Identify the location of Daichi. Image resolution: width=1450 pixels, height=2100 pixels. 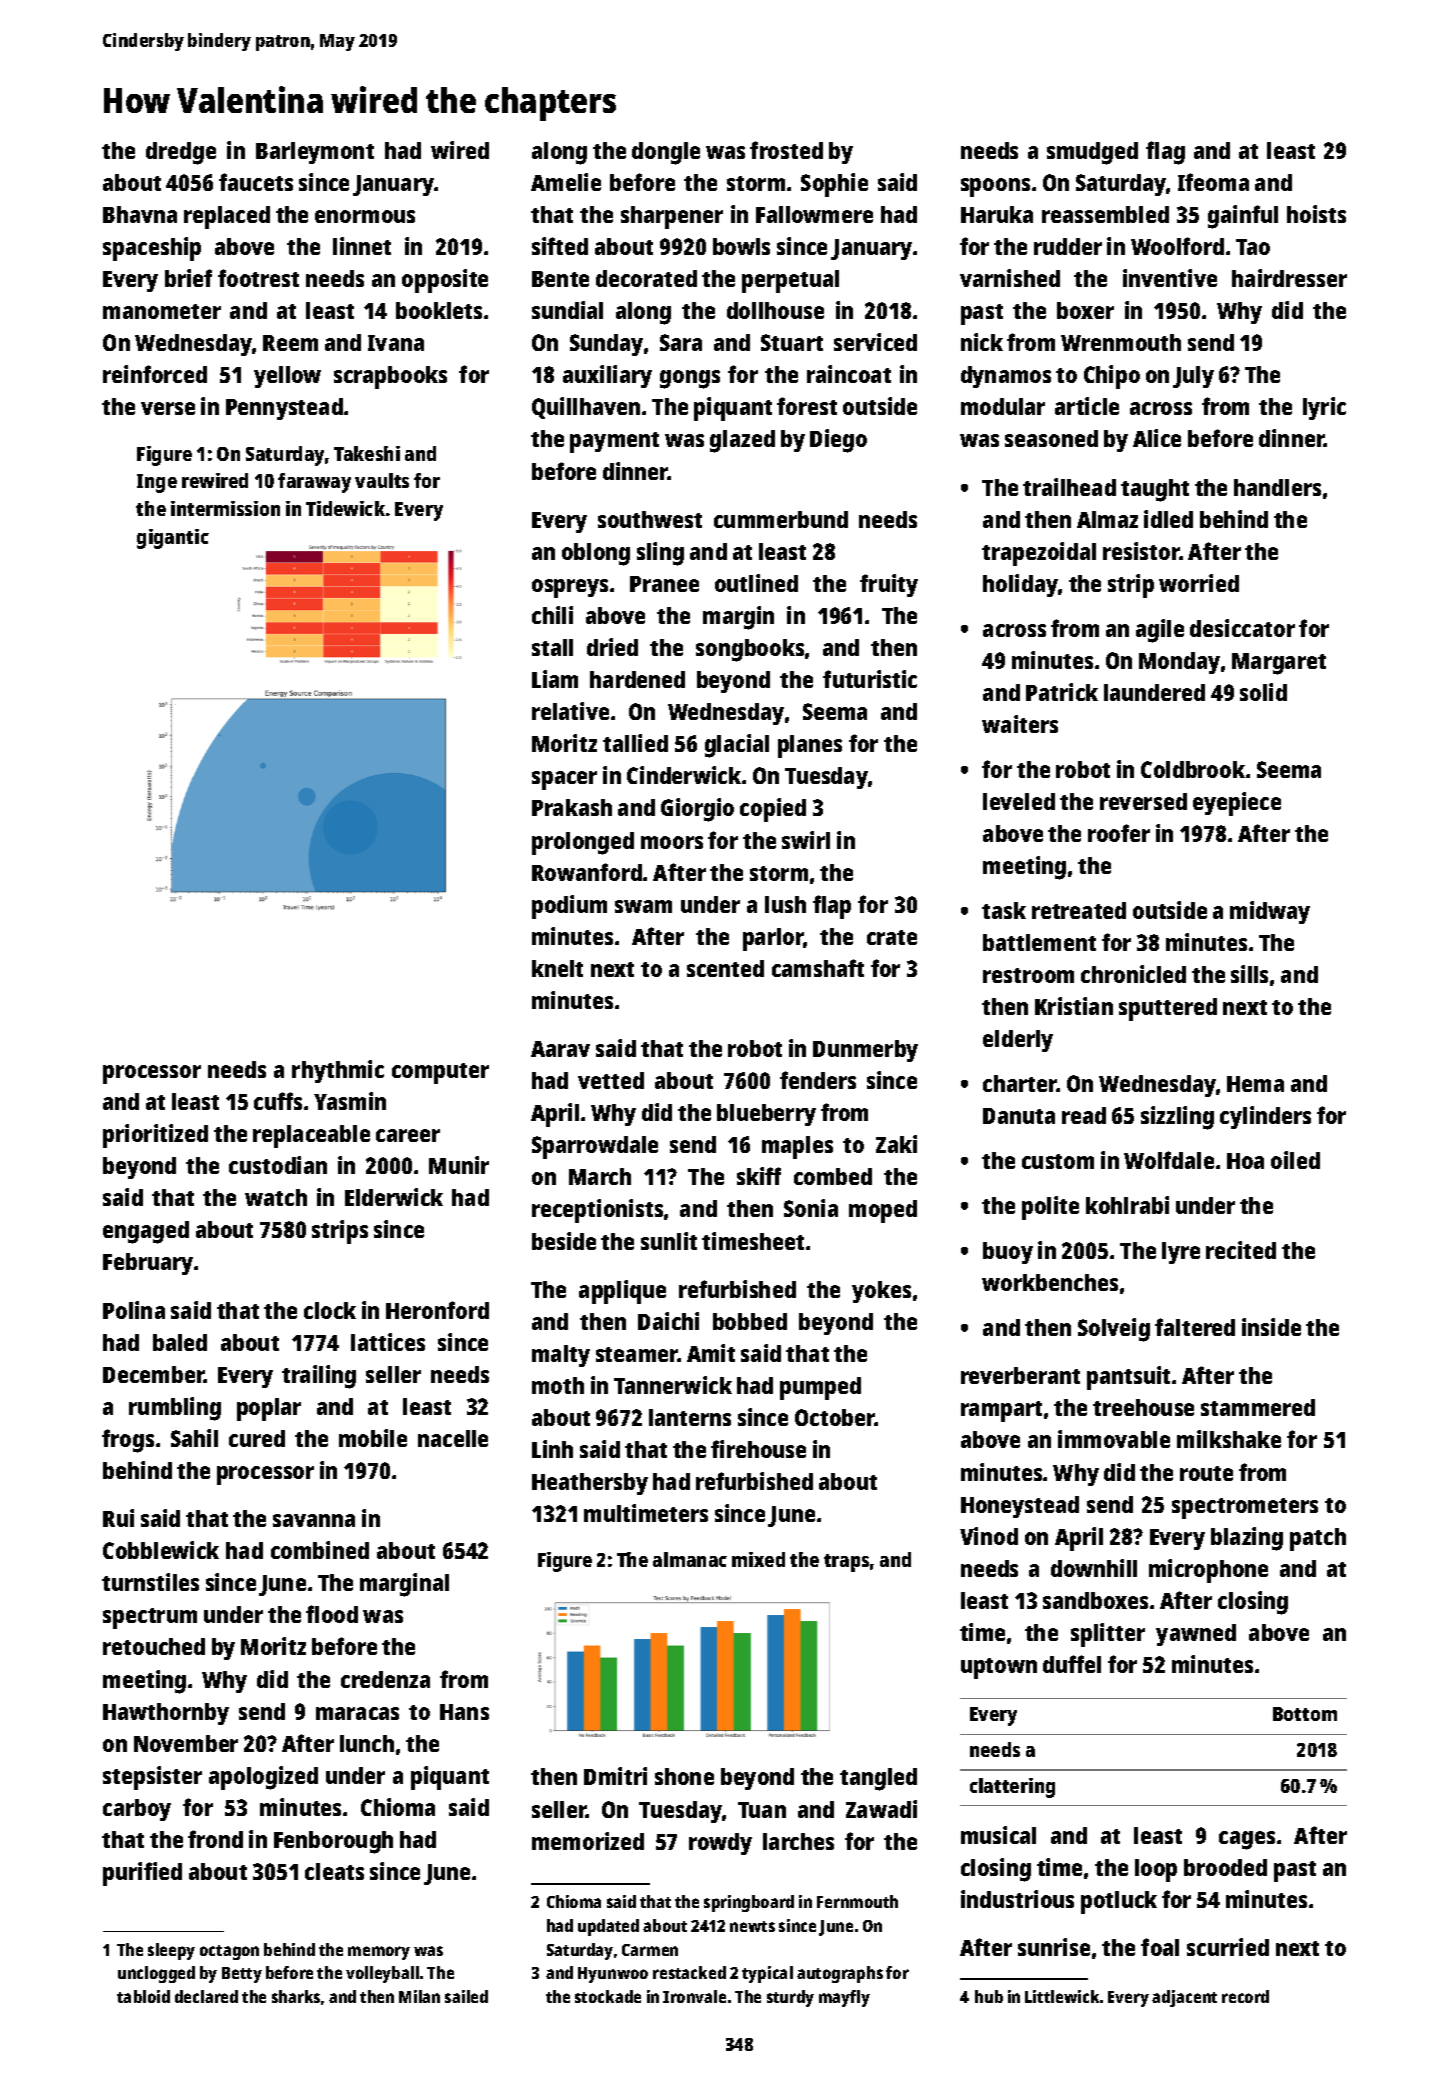
(668, 1321).
